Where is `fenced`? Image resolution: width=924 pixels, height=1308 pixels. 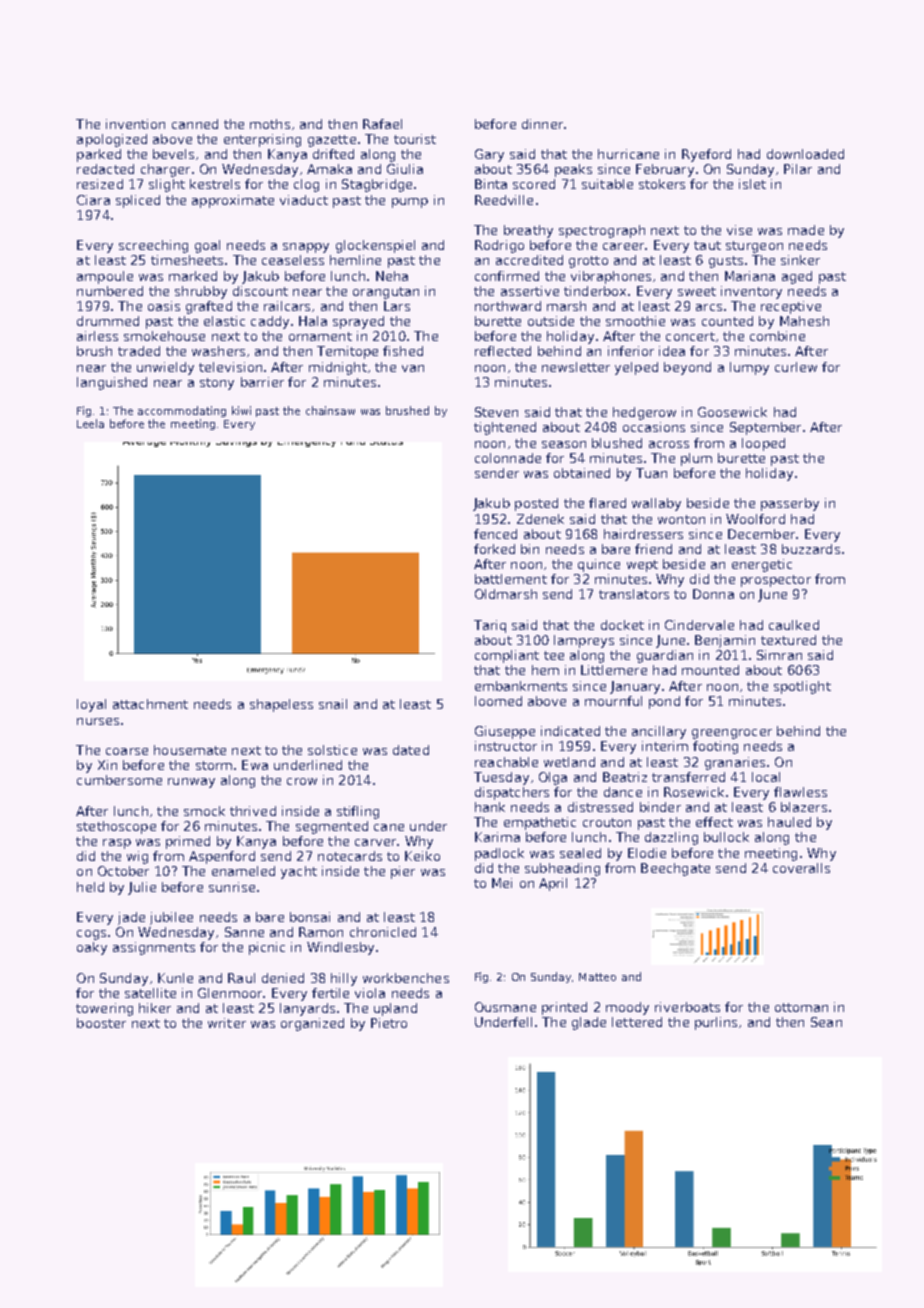
fenced is located at coordinates (495, 534).
